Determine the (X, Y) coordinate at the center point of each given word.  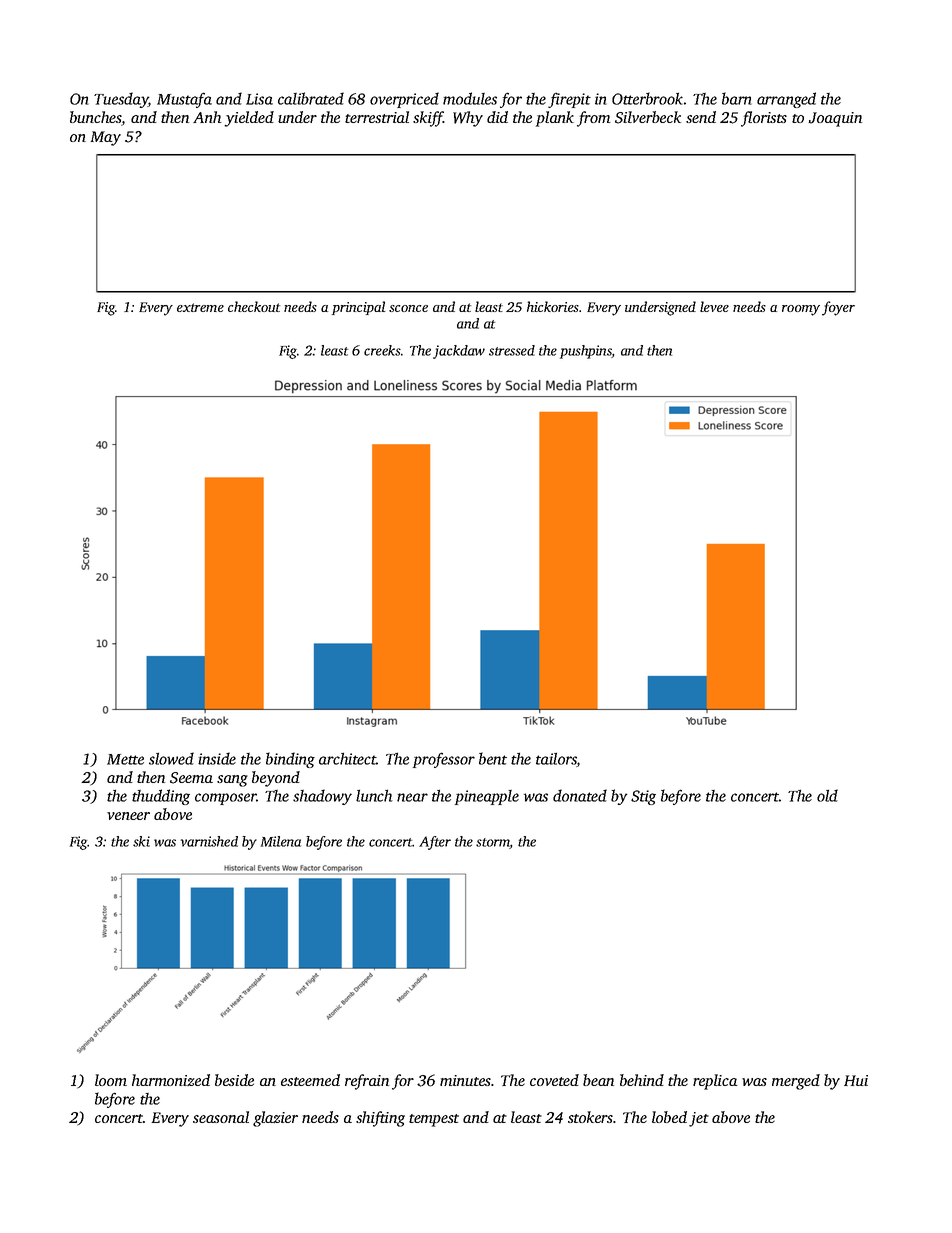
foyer (838, 308)
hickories (553, 306)
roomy (801, 310)
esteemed (310, 1080)
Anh (207, 117)
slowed (171, 758)
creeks (382, 350)
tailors (556, 760)
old (827, 795)
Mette (125, 759)
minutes (465, 1080)
